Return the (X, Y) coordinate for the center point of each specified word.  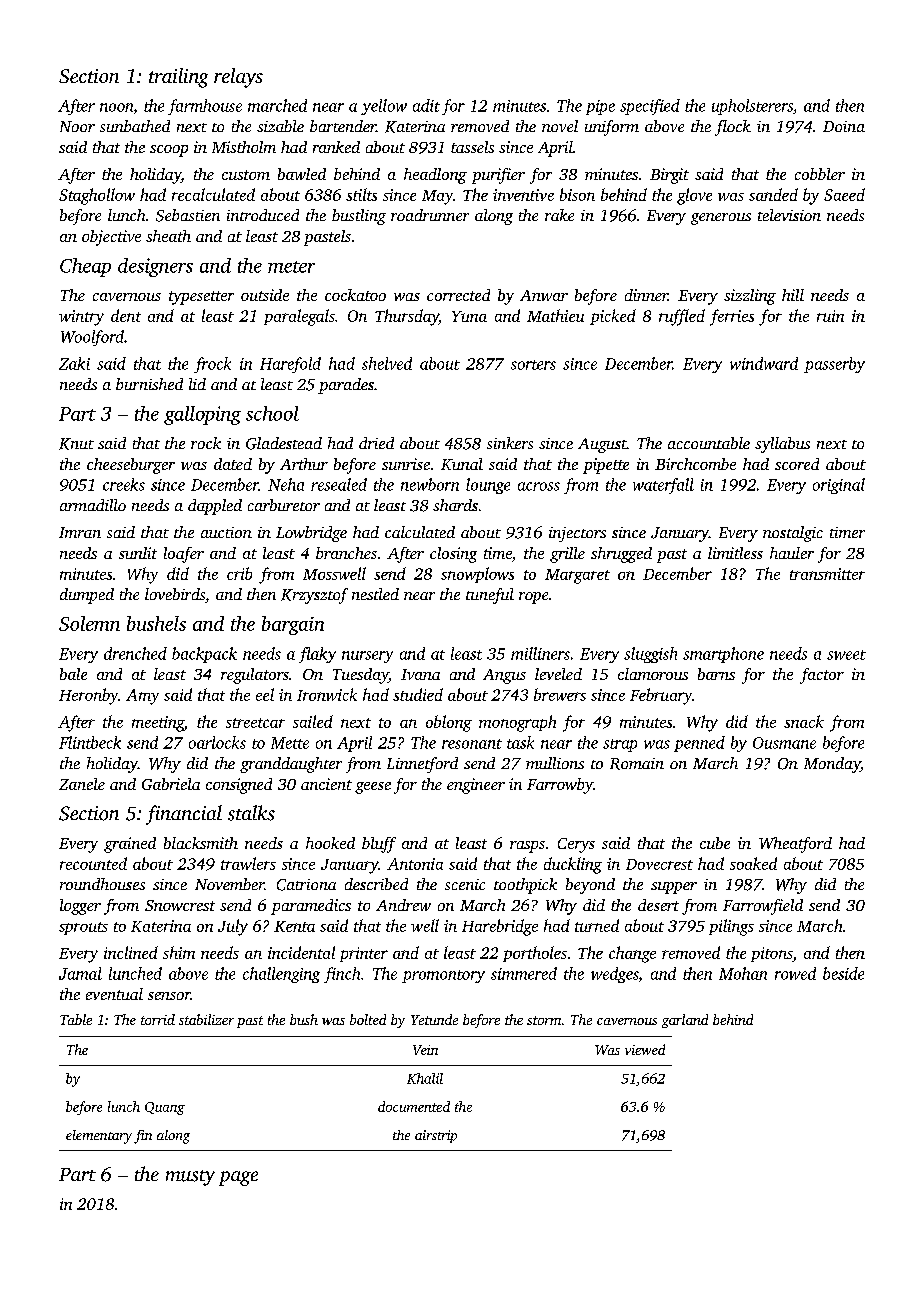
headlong (435, 176)
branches (346, 553)
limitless (735, 553)
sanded (773, 194)
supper (674, 888)
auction (226, 532)
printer (364, 954)
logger (80, 907)
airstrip (436, 1136)
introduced (263, 215)
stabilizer (206, 1019)
